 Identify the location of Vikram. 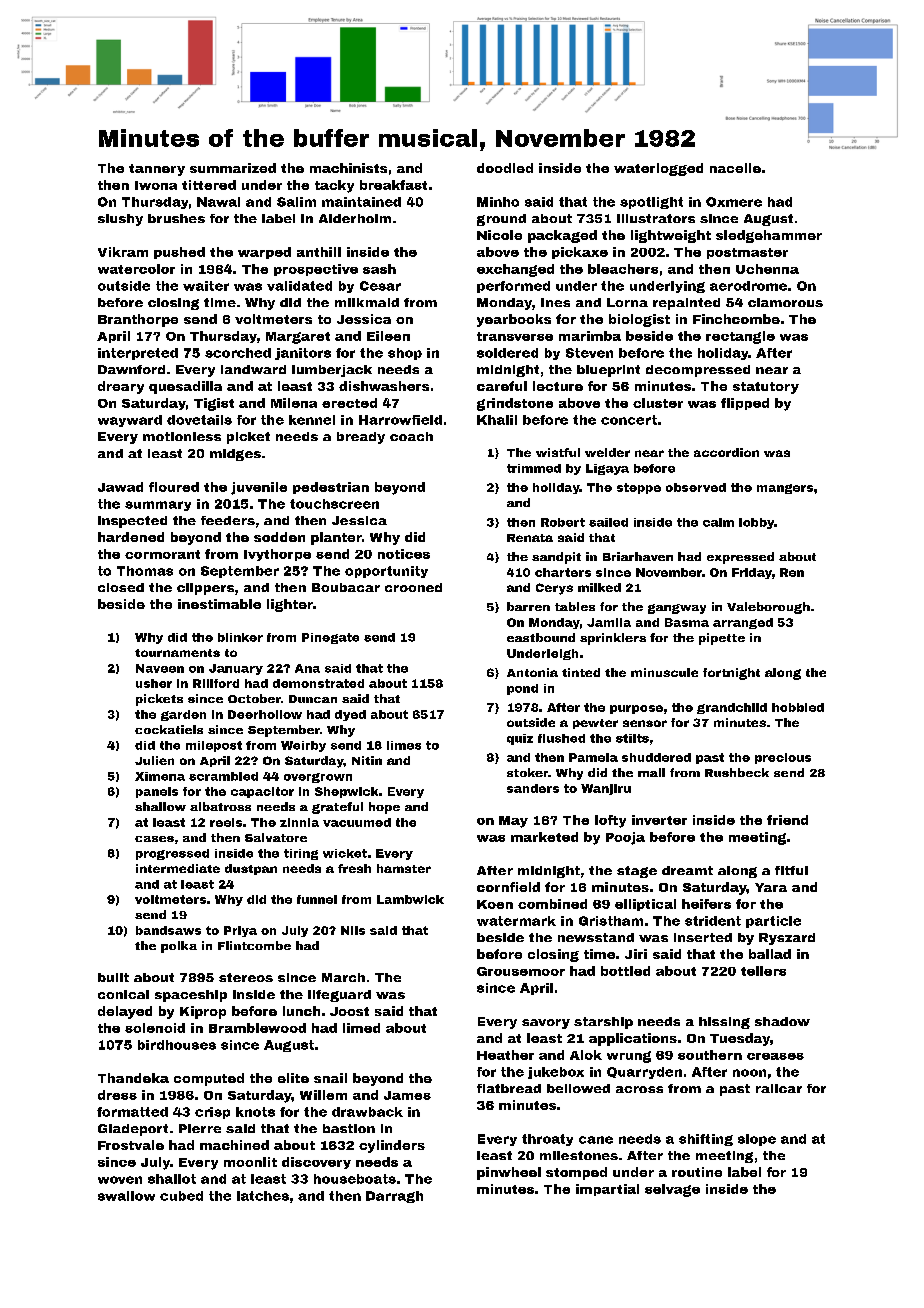
(123, 252).
